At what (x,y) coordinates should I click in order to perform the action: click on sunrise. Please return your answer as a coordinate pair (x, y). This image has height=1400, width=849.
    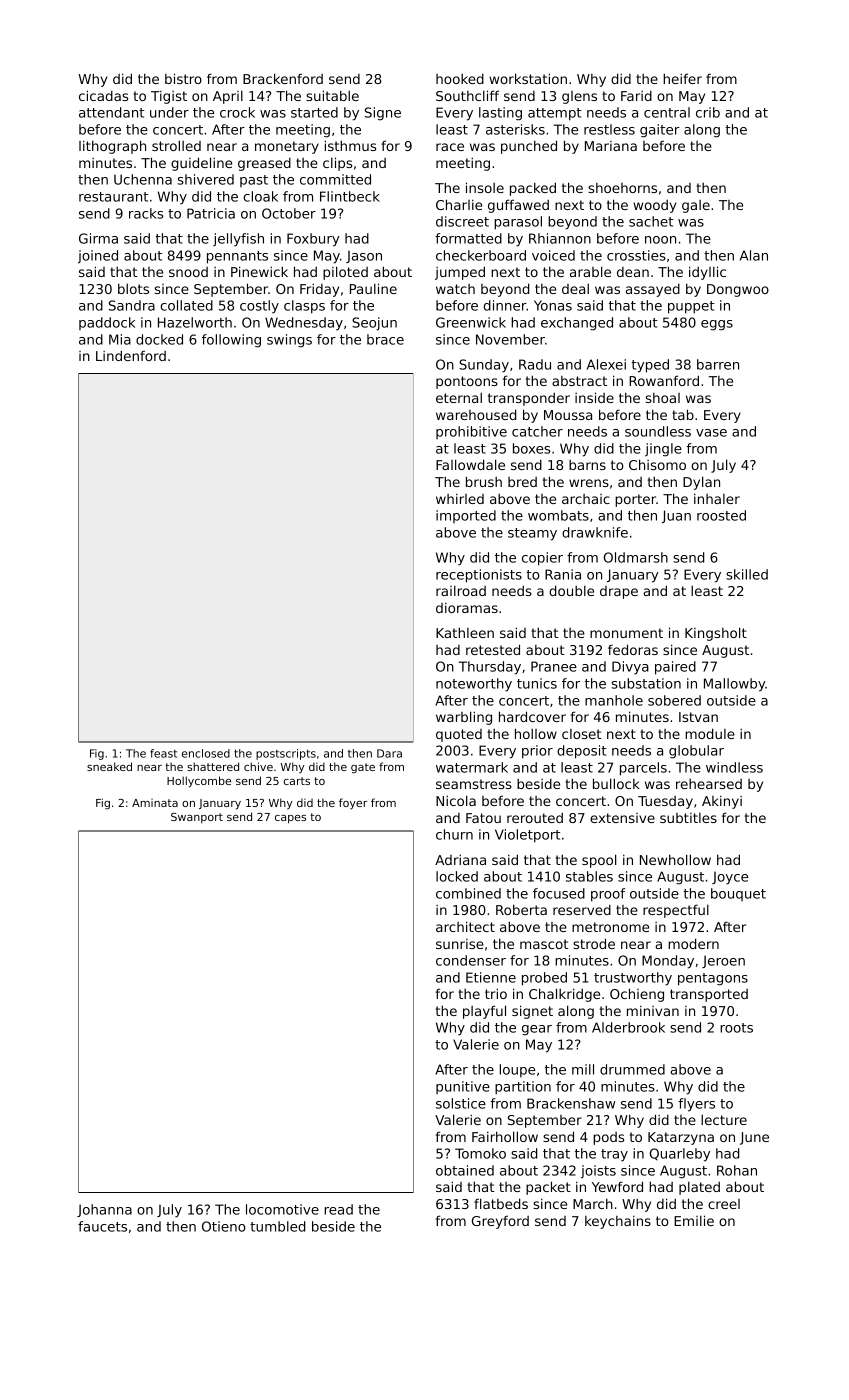
    Looking at the image, I should click on (460, 944).
